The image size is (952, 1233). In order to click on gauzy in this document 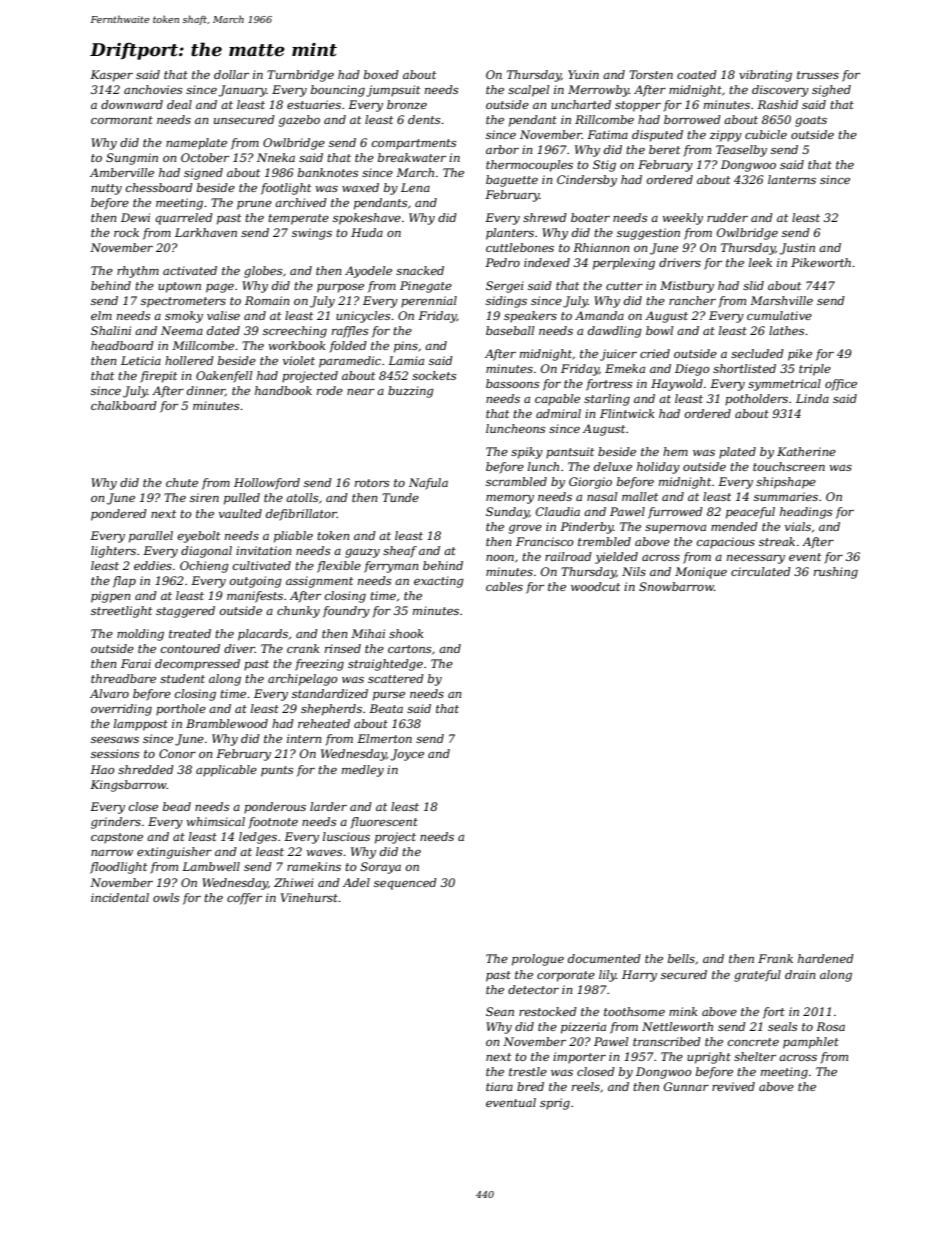, I will do `click(362, 553)`.
